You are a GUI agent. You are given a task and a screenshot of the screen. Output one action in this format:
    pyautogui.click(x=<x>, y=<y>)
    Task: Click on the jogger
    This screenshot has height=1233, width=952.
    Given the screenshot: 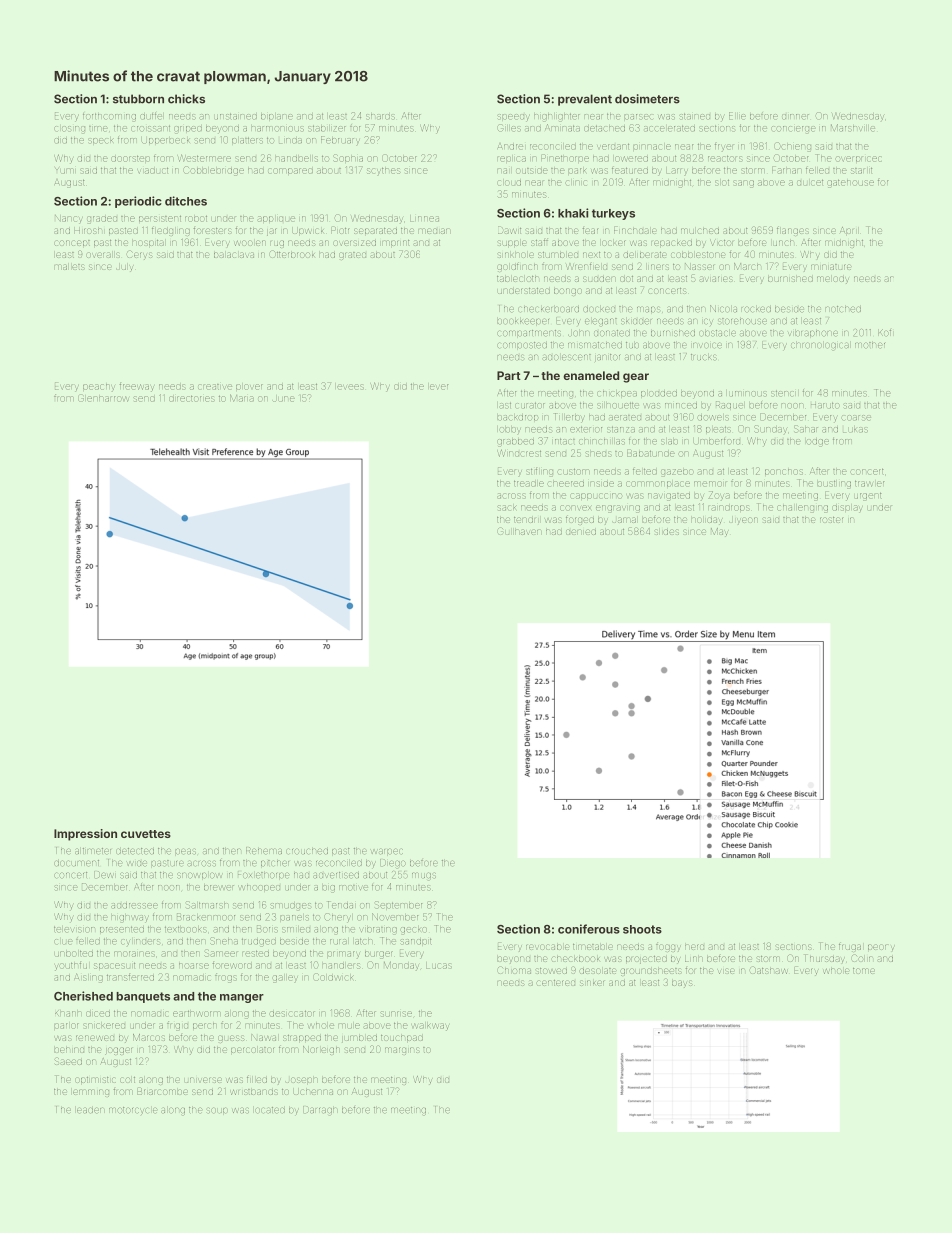 What is the action you would take?
    pyautogui.click(x=118, y=1051)
